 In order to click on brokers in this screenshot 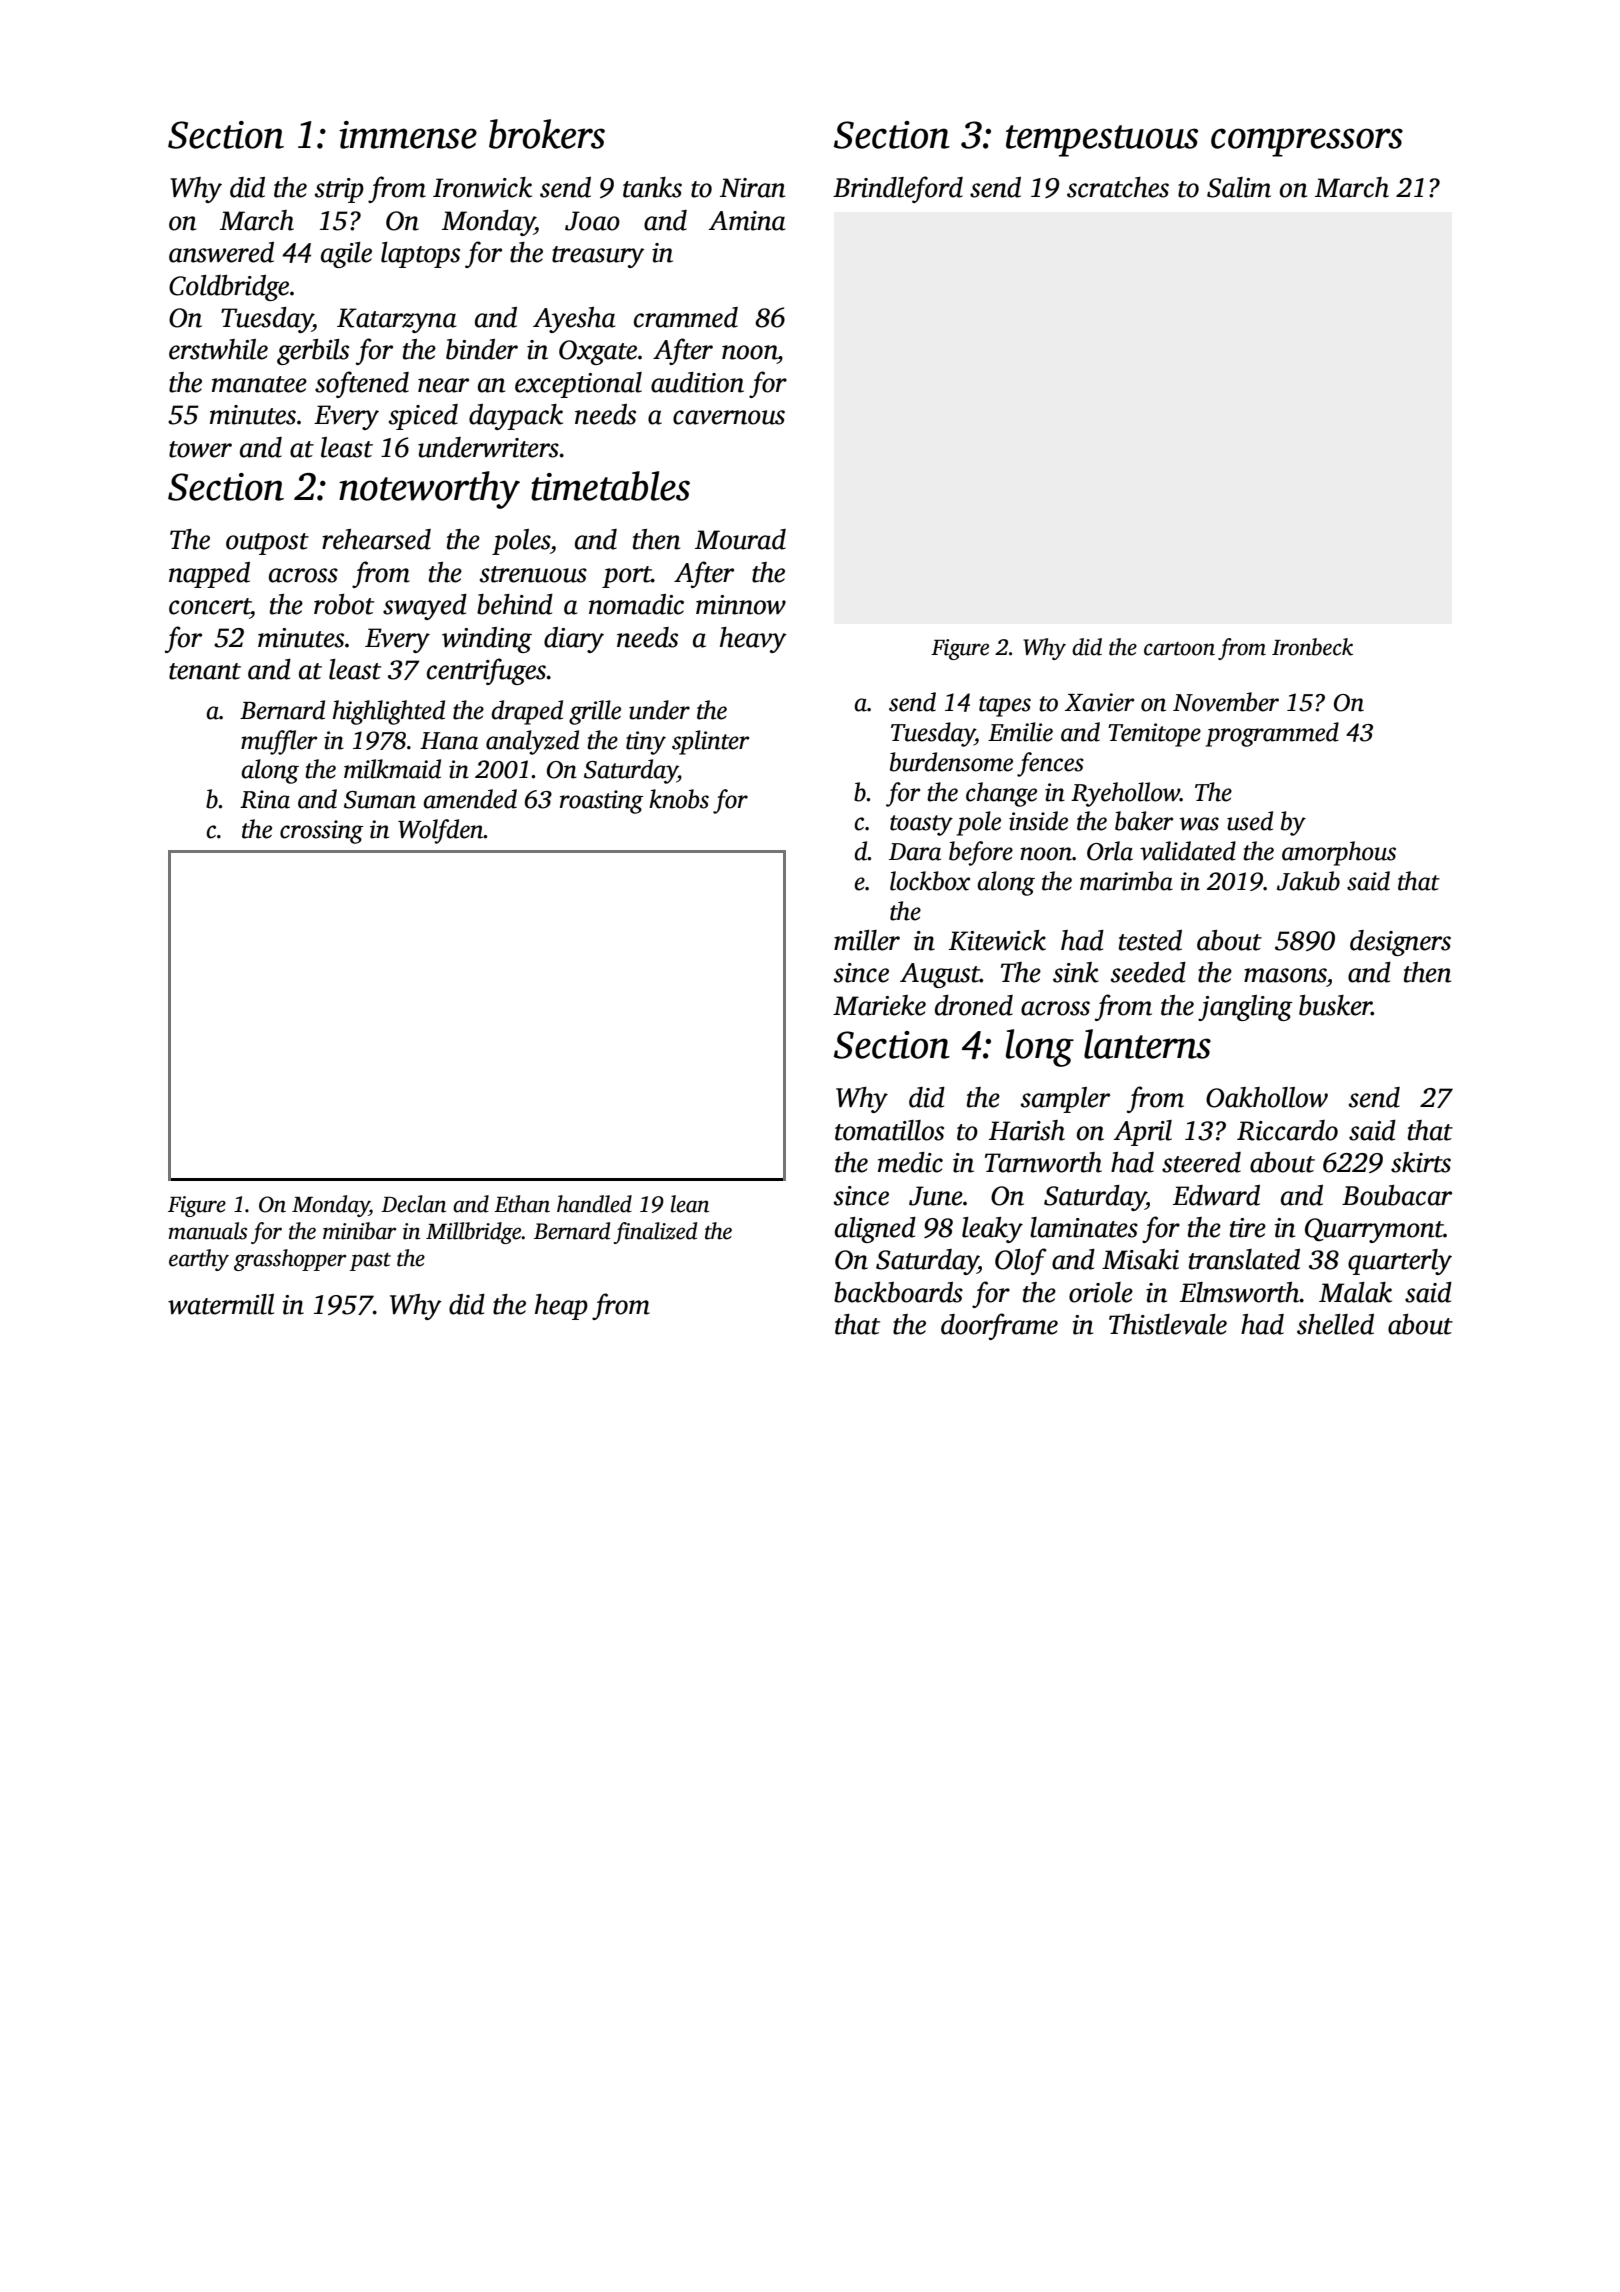, I will do `click(547, 134)`.
